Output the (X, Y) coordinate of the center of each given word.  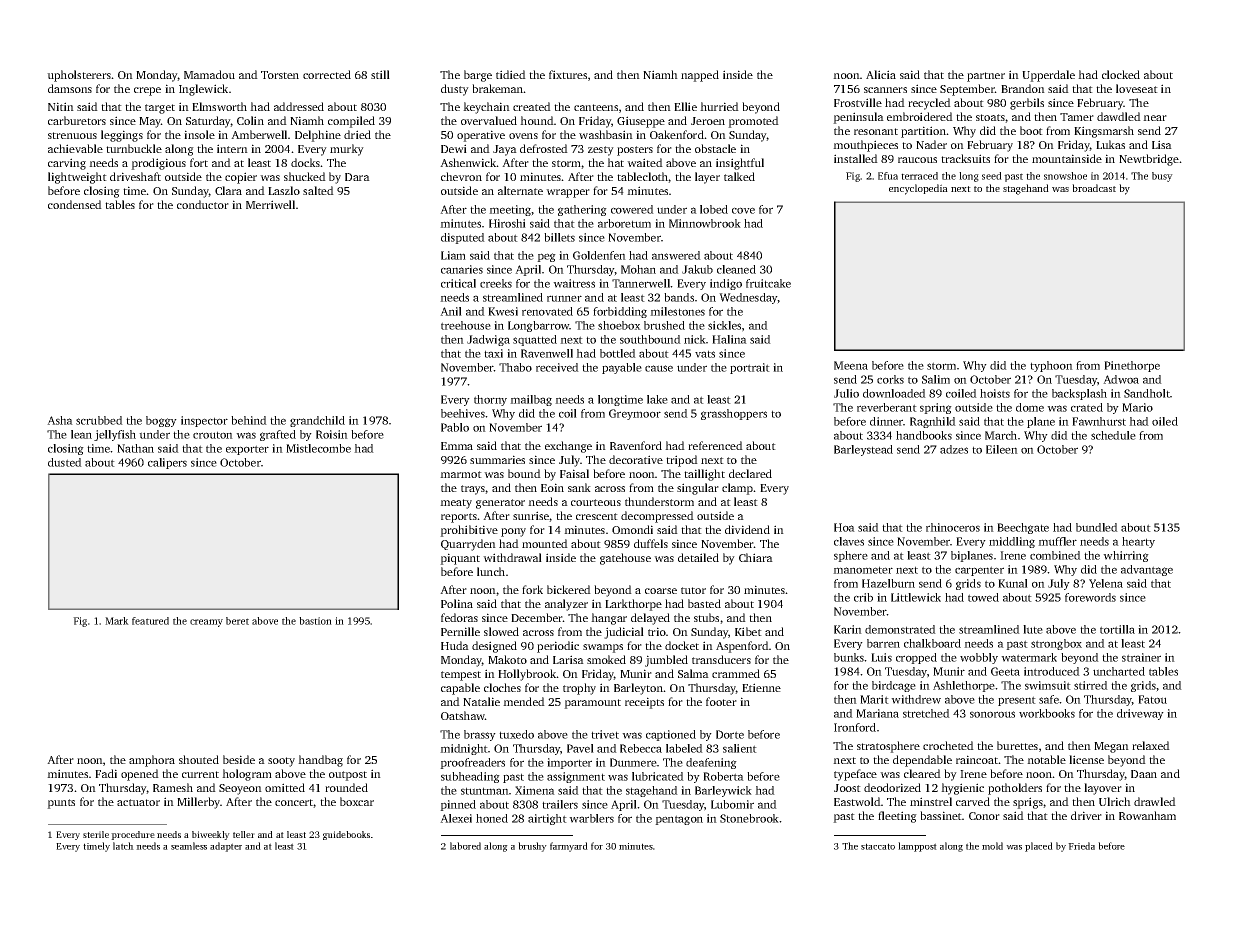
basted (704, 603)
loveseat (1137, 88)
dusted (65, 462)
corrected (327, 74)
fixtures (568, 74)
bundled (1097, 527)
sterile (96, 834)
